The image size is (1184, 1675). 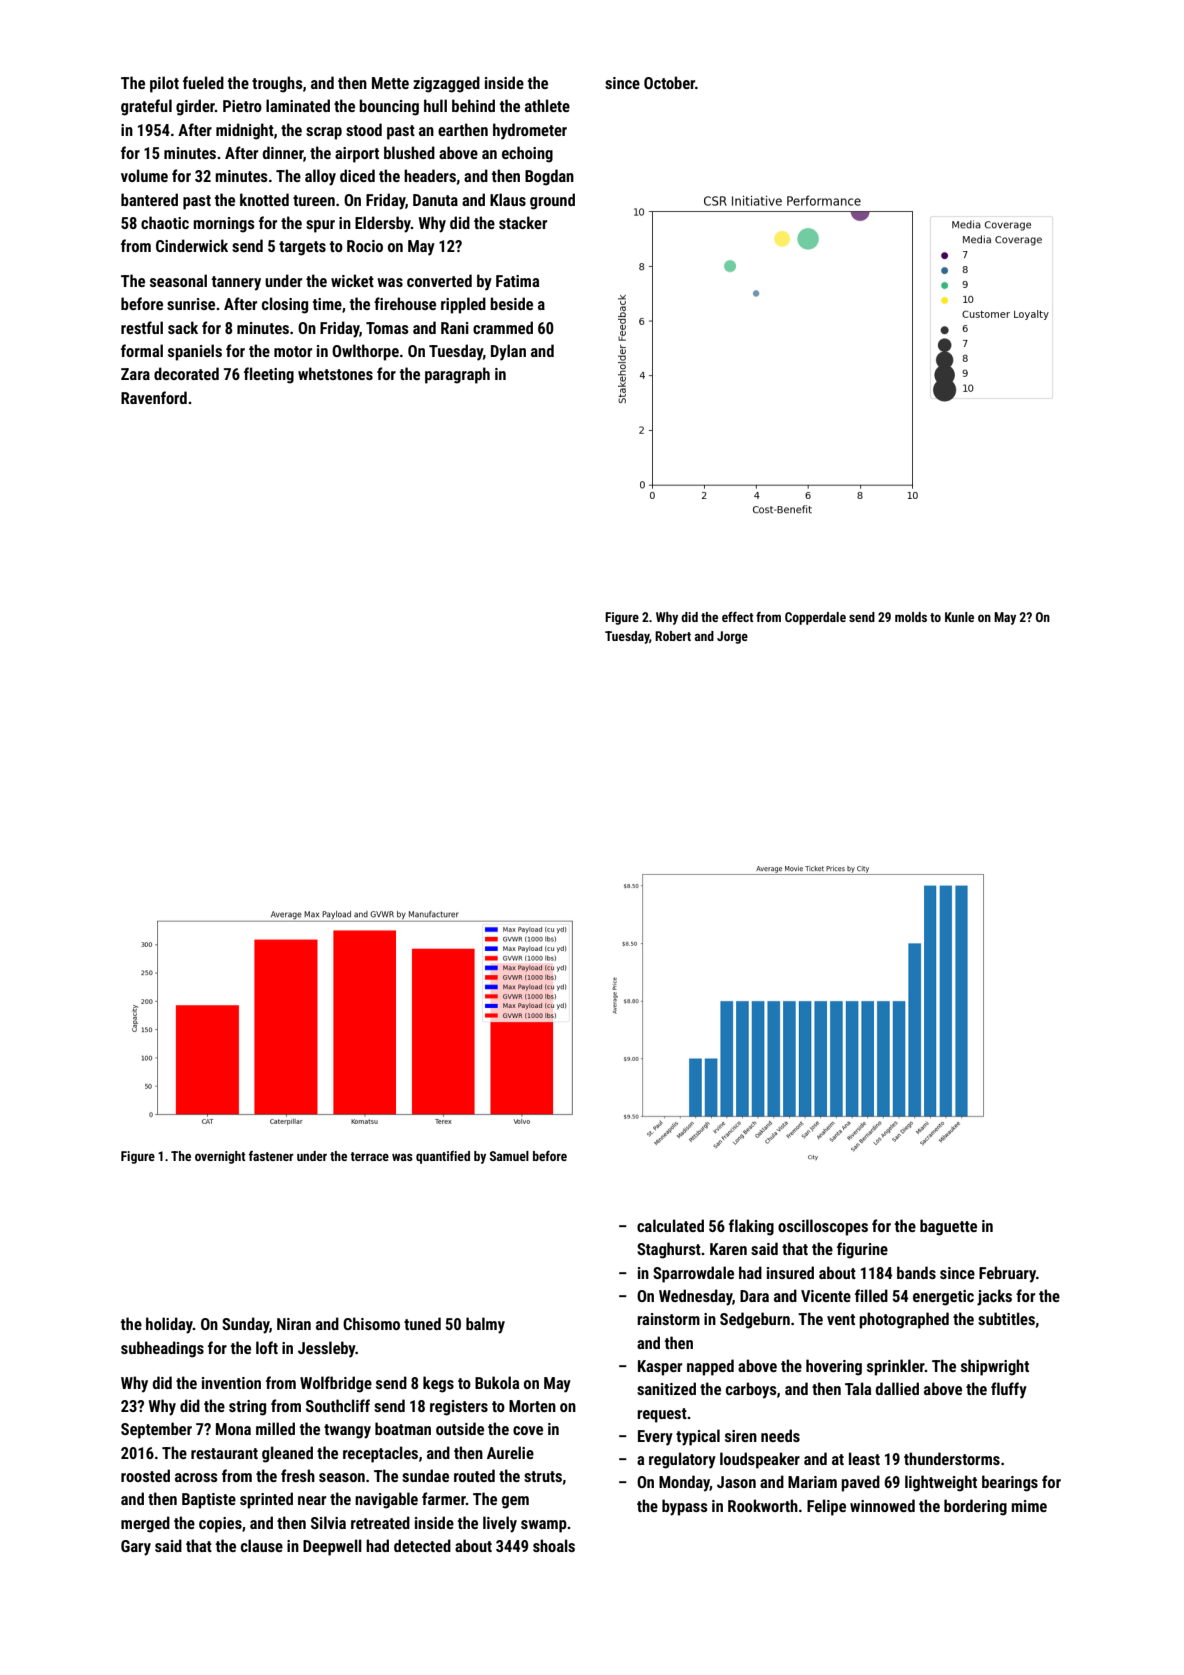 I want to click on sunrise, so click(x=191, y=304).
